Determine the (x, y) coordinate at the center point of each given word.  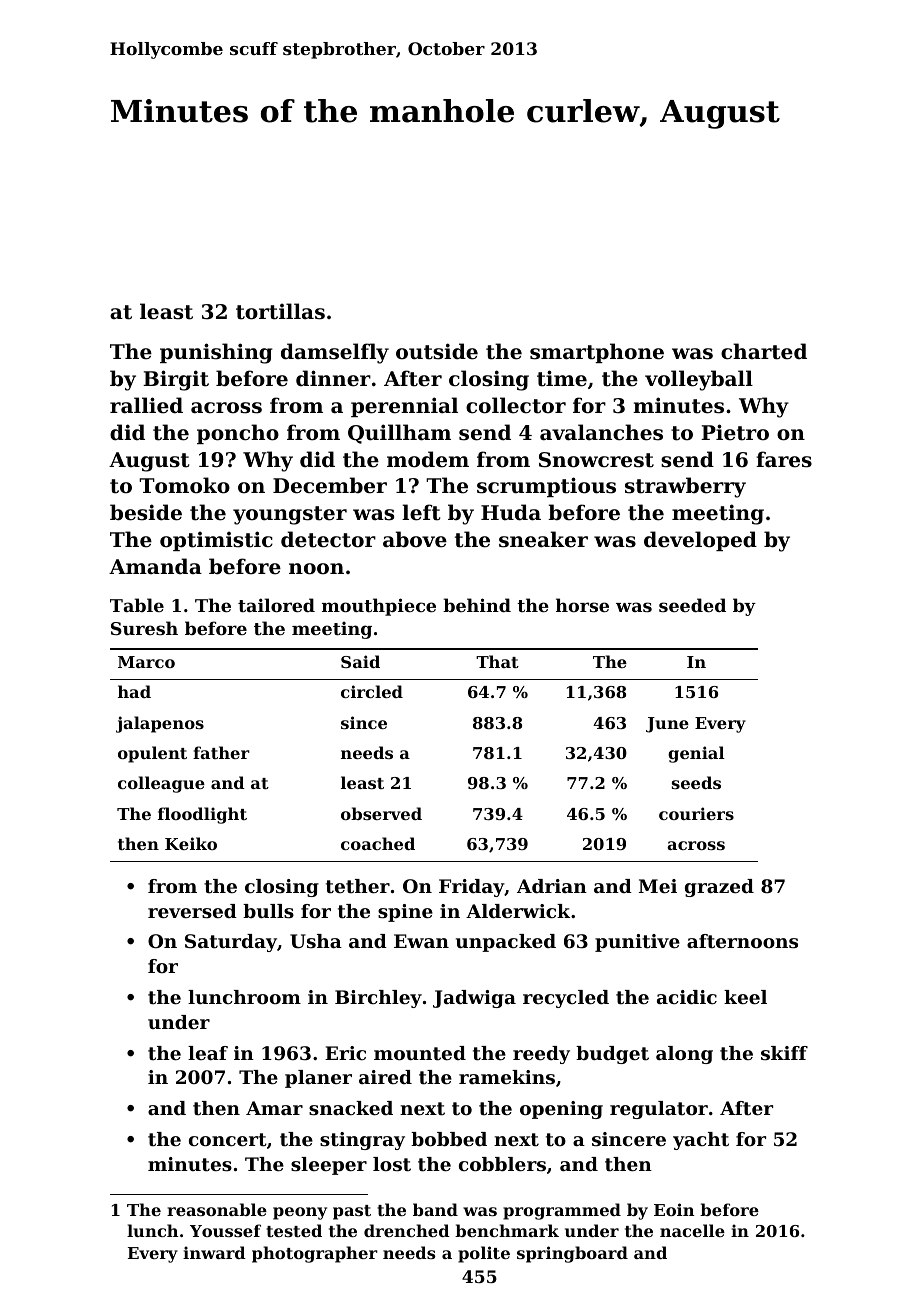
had (134, 691)
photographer (315, 1254)
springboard (572, 1254)
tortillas (280, 311)
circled (372, 691)
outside (437, 351)
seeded (692, 605)
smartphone (597, 353)
